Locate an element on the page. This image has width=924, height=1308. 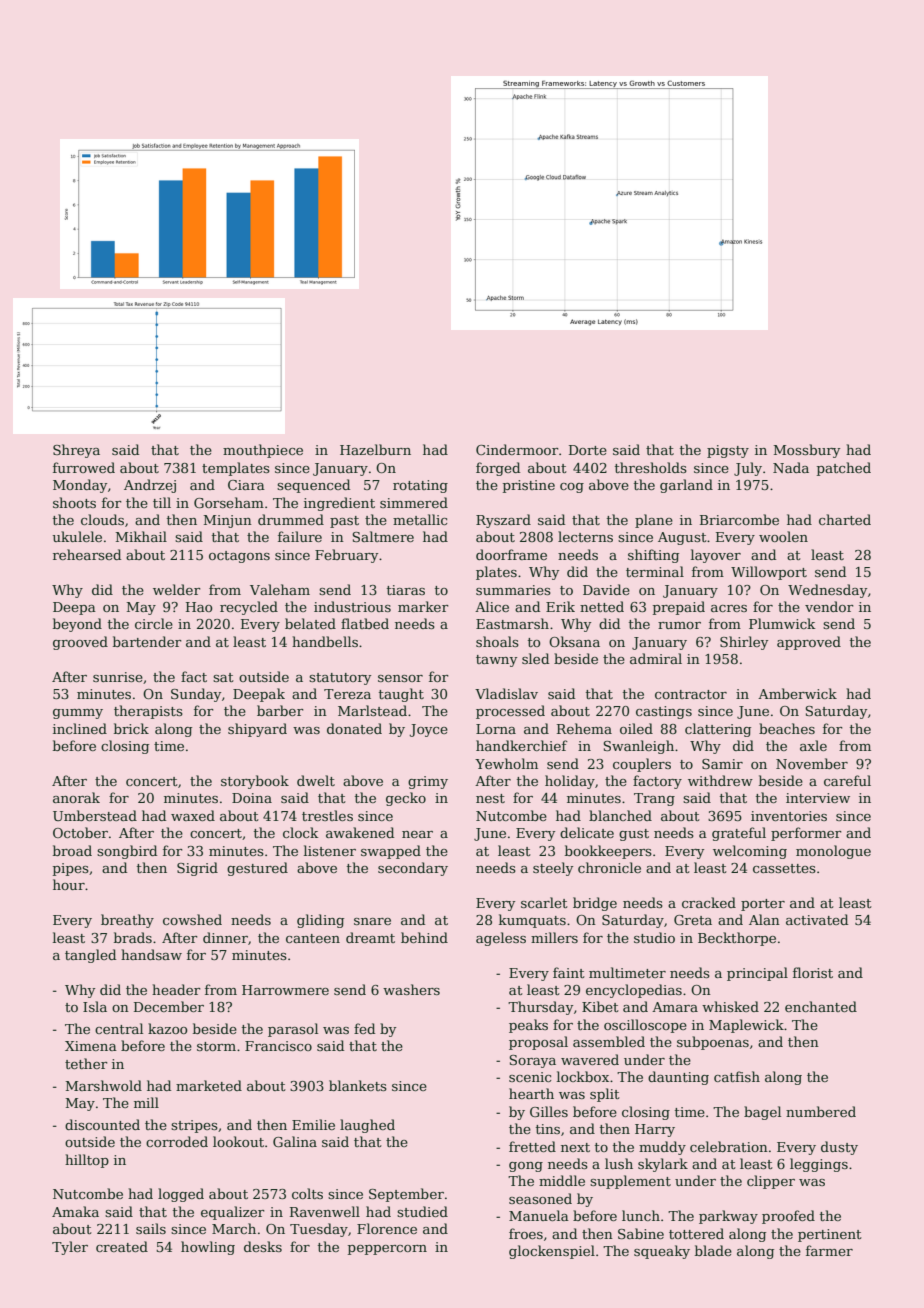
lecterns is located at coordinates (585, 536).
